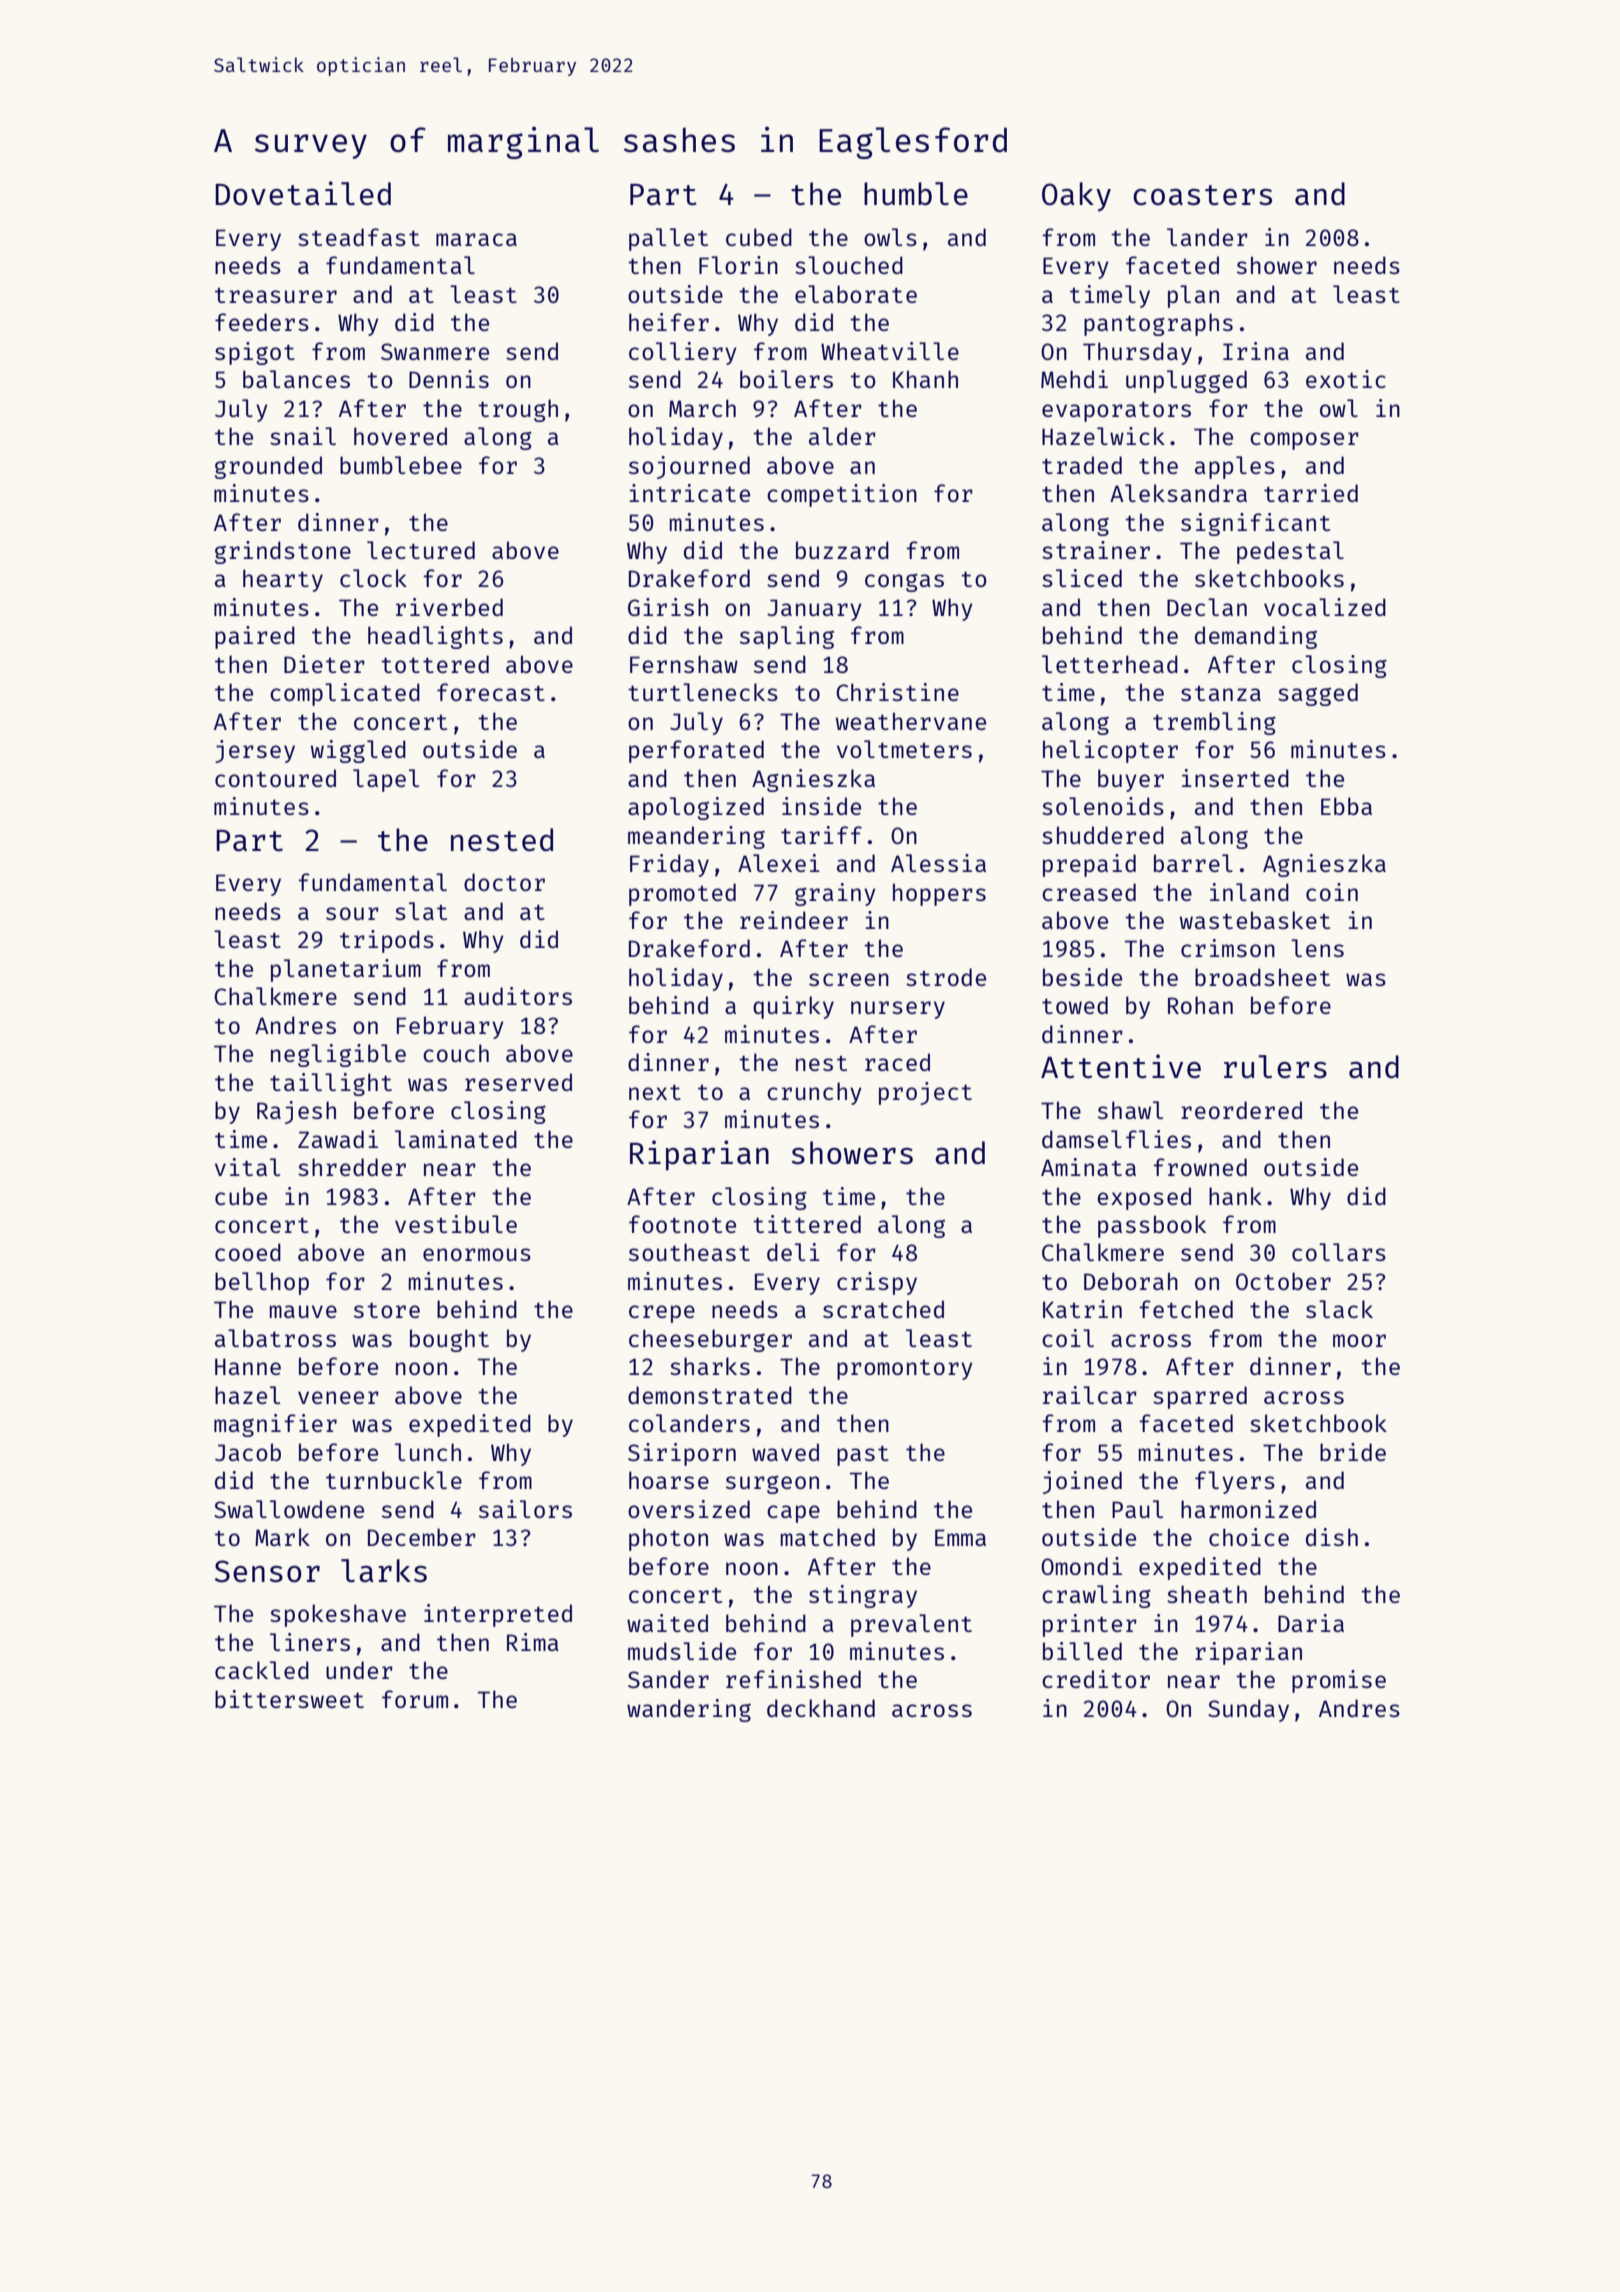  What do you see at coordinates (504, 882) in the screenshot?
I see `doctor` at bounding box center [504, 882].
